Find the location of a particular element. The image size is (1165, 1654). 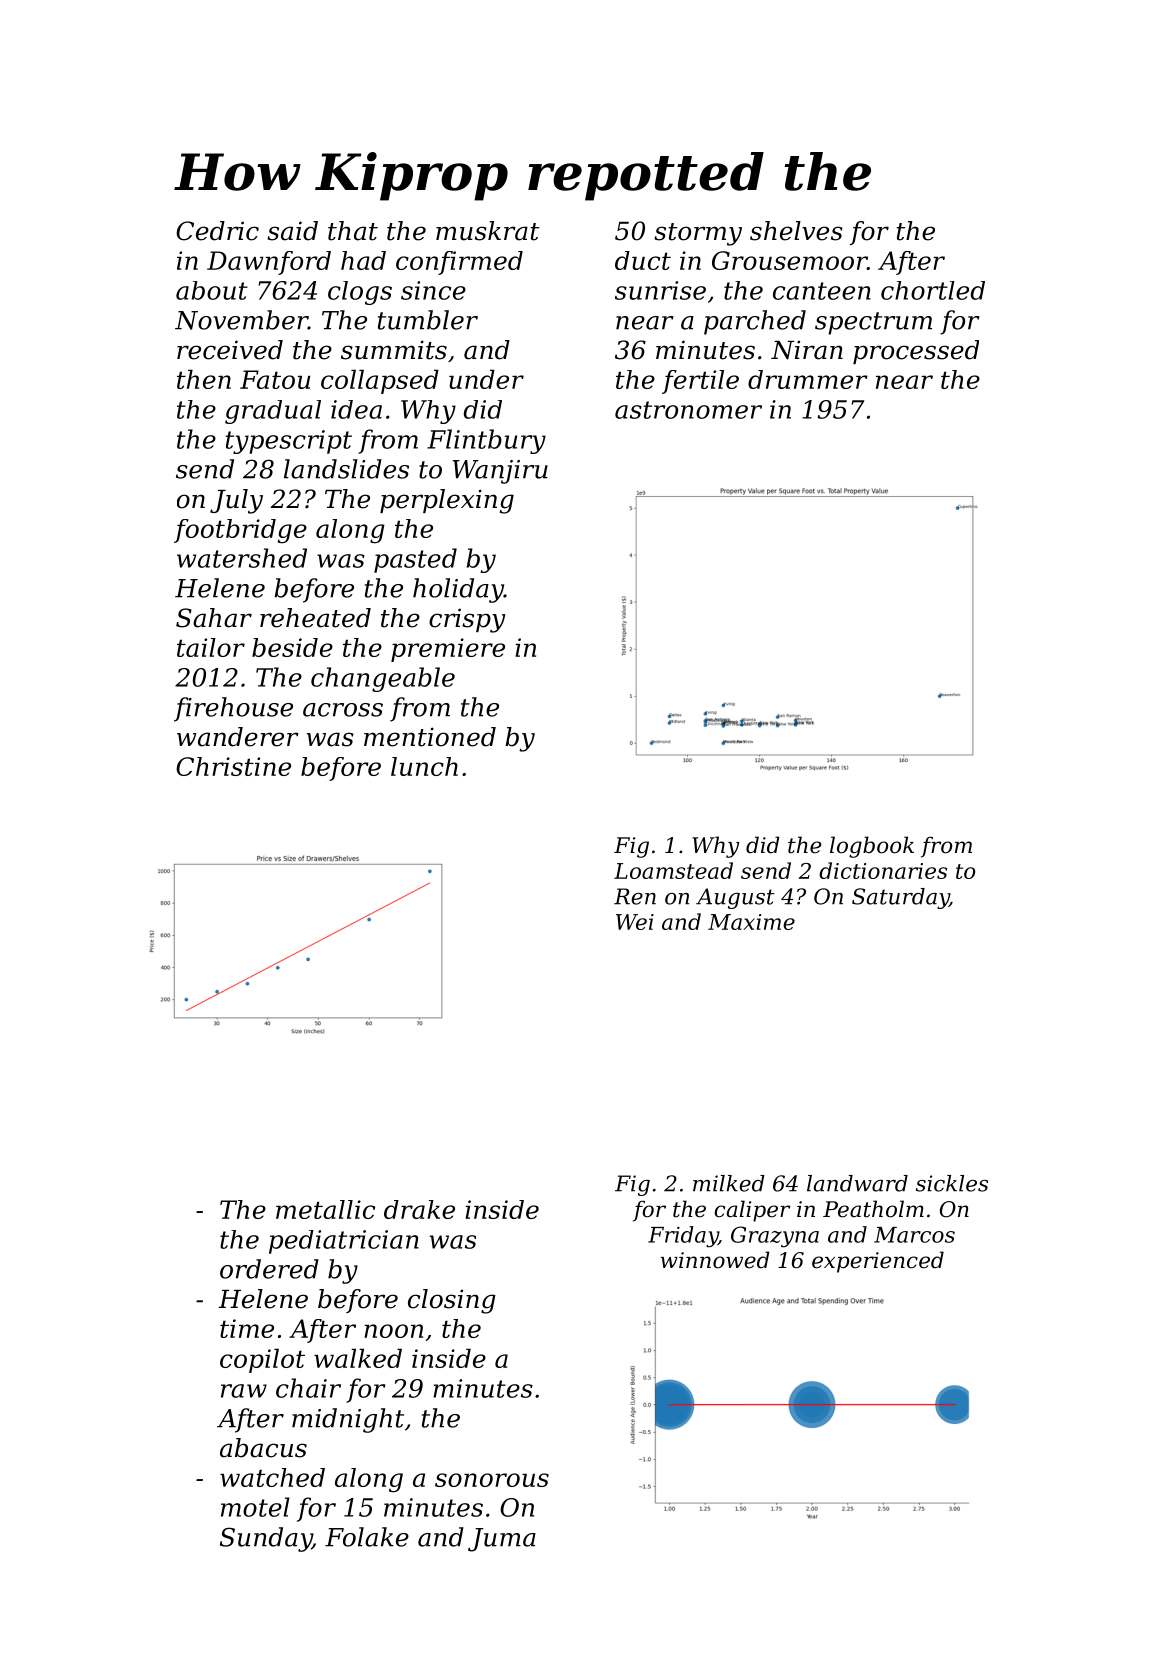

chortled is located at coordinates (933, 290).
